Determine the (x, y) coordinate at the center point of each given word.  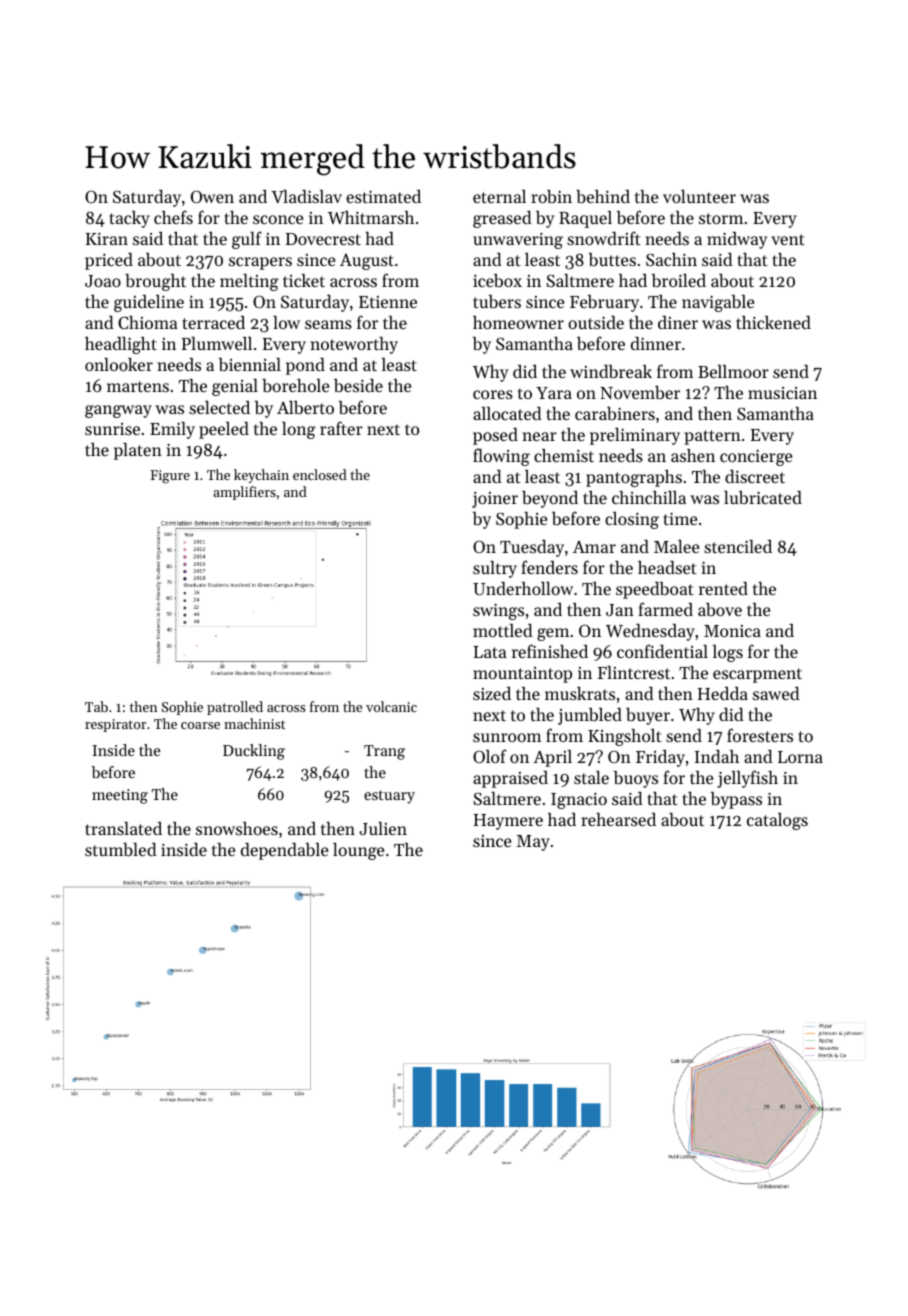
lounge (358, 851)
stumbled (120, 849)
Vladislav (306, 196)
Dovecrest (323, 239)
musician (782, 393)
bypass (736, 800)
